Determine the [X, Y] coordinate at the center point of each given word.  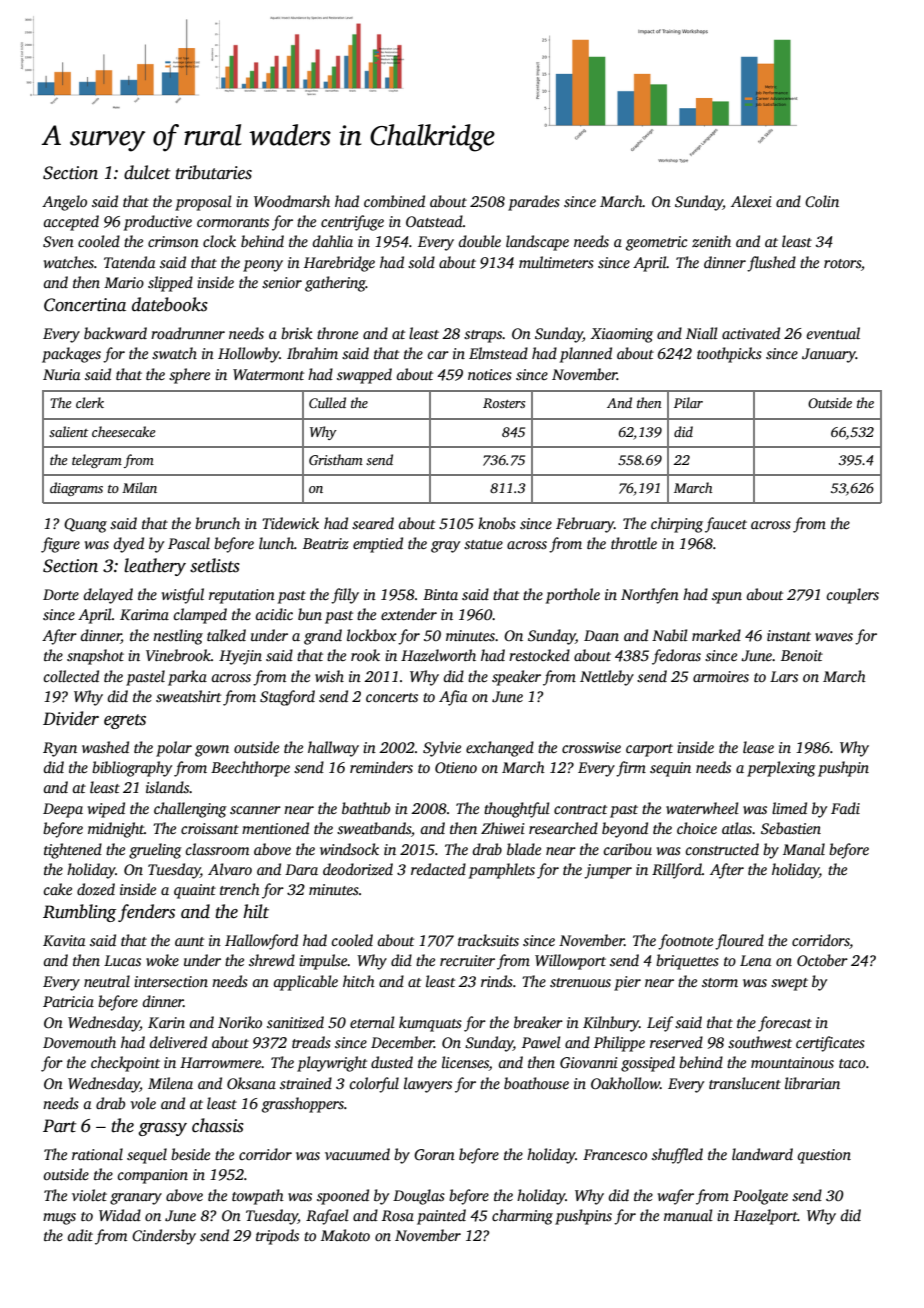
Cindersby [164, 1237]
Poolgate [760, 1197]
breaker [538, 1022]
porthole [573, 596]
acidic [274, 614]
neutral [107, 981]
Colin [822, 201]
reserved [676, 1042]
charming [522, 1217]
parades [534, 203]
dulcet [147, 172]
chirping [677, 525]
